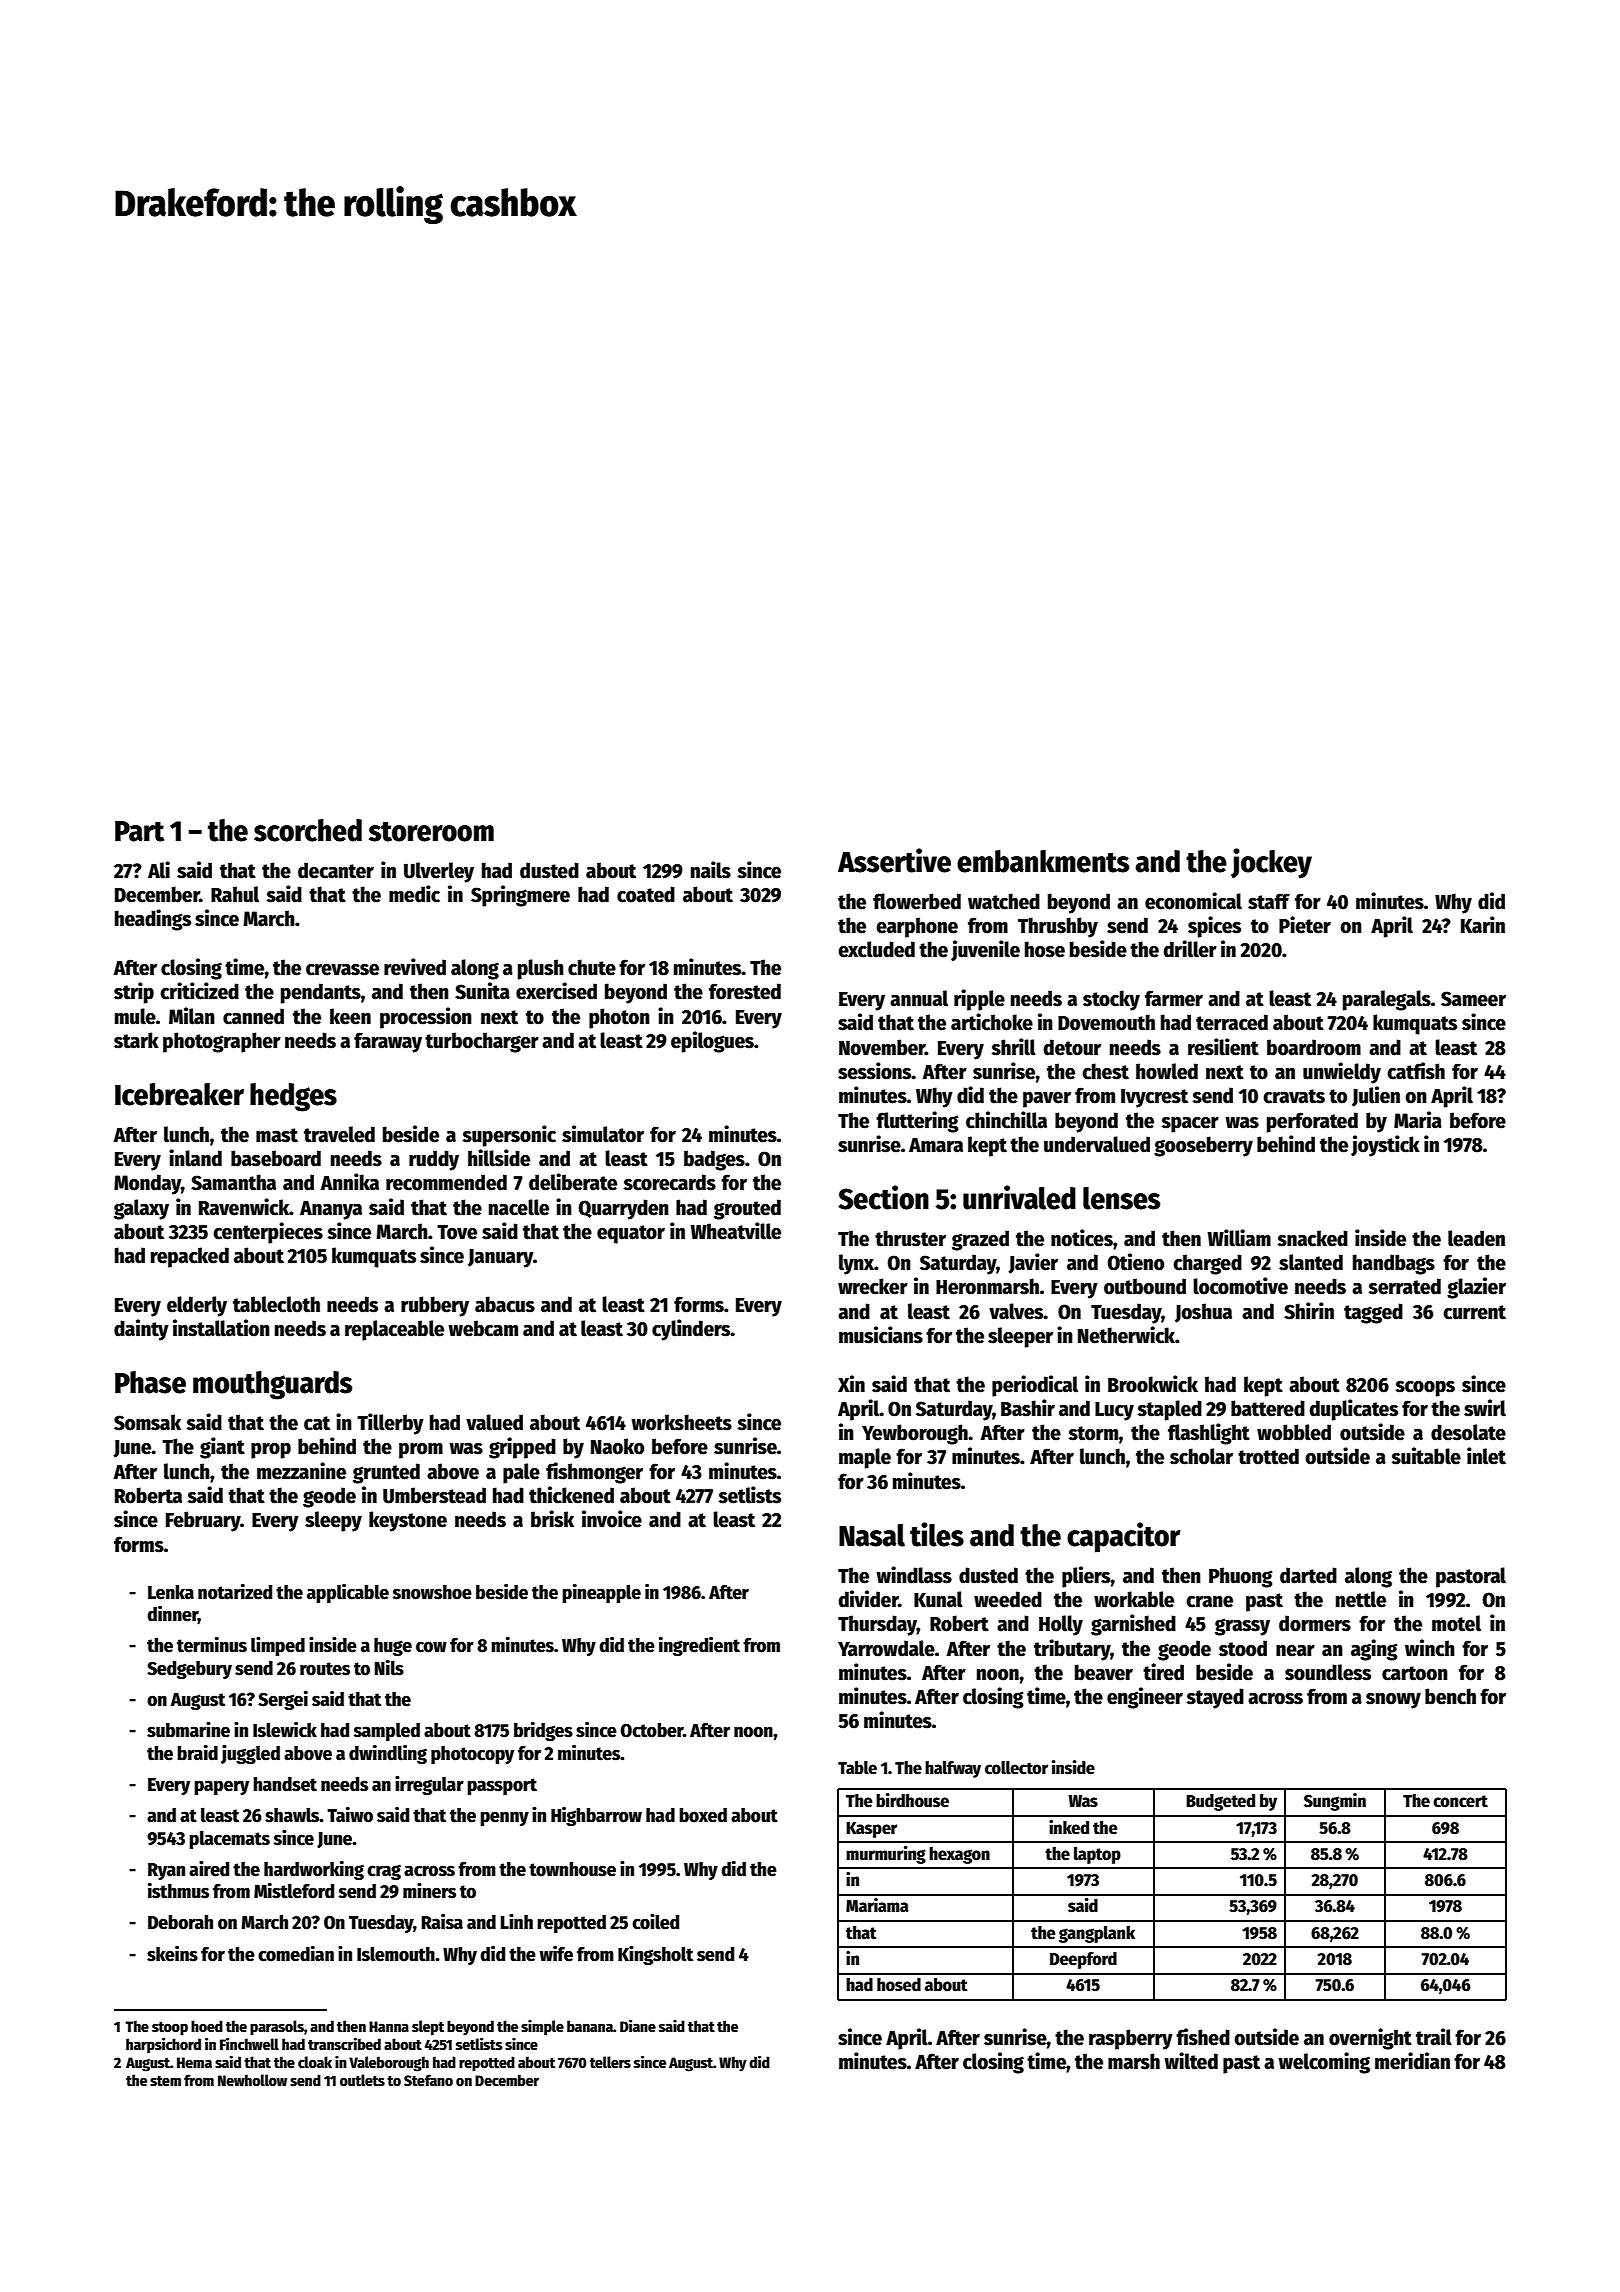 Image resolution: width=1620 pixels, height=2292 pixels. What do you see at coordinates (431, 832) in the screenshot?
I see `storeroom` at bounding box center [431, 832].
